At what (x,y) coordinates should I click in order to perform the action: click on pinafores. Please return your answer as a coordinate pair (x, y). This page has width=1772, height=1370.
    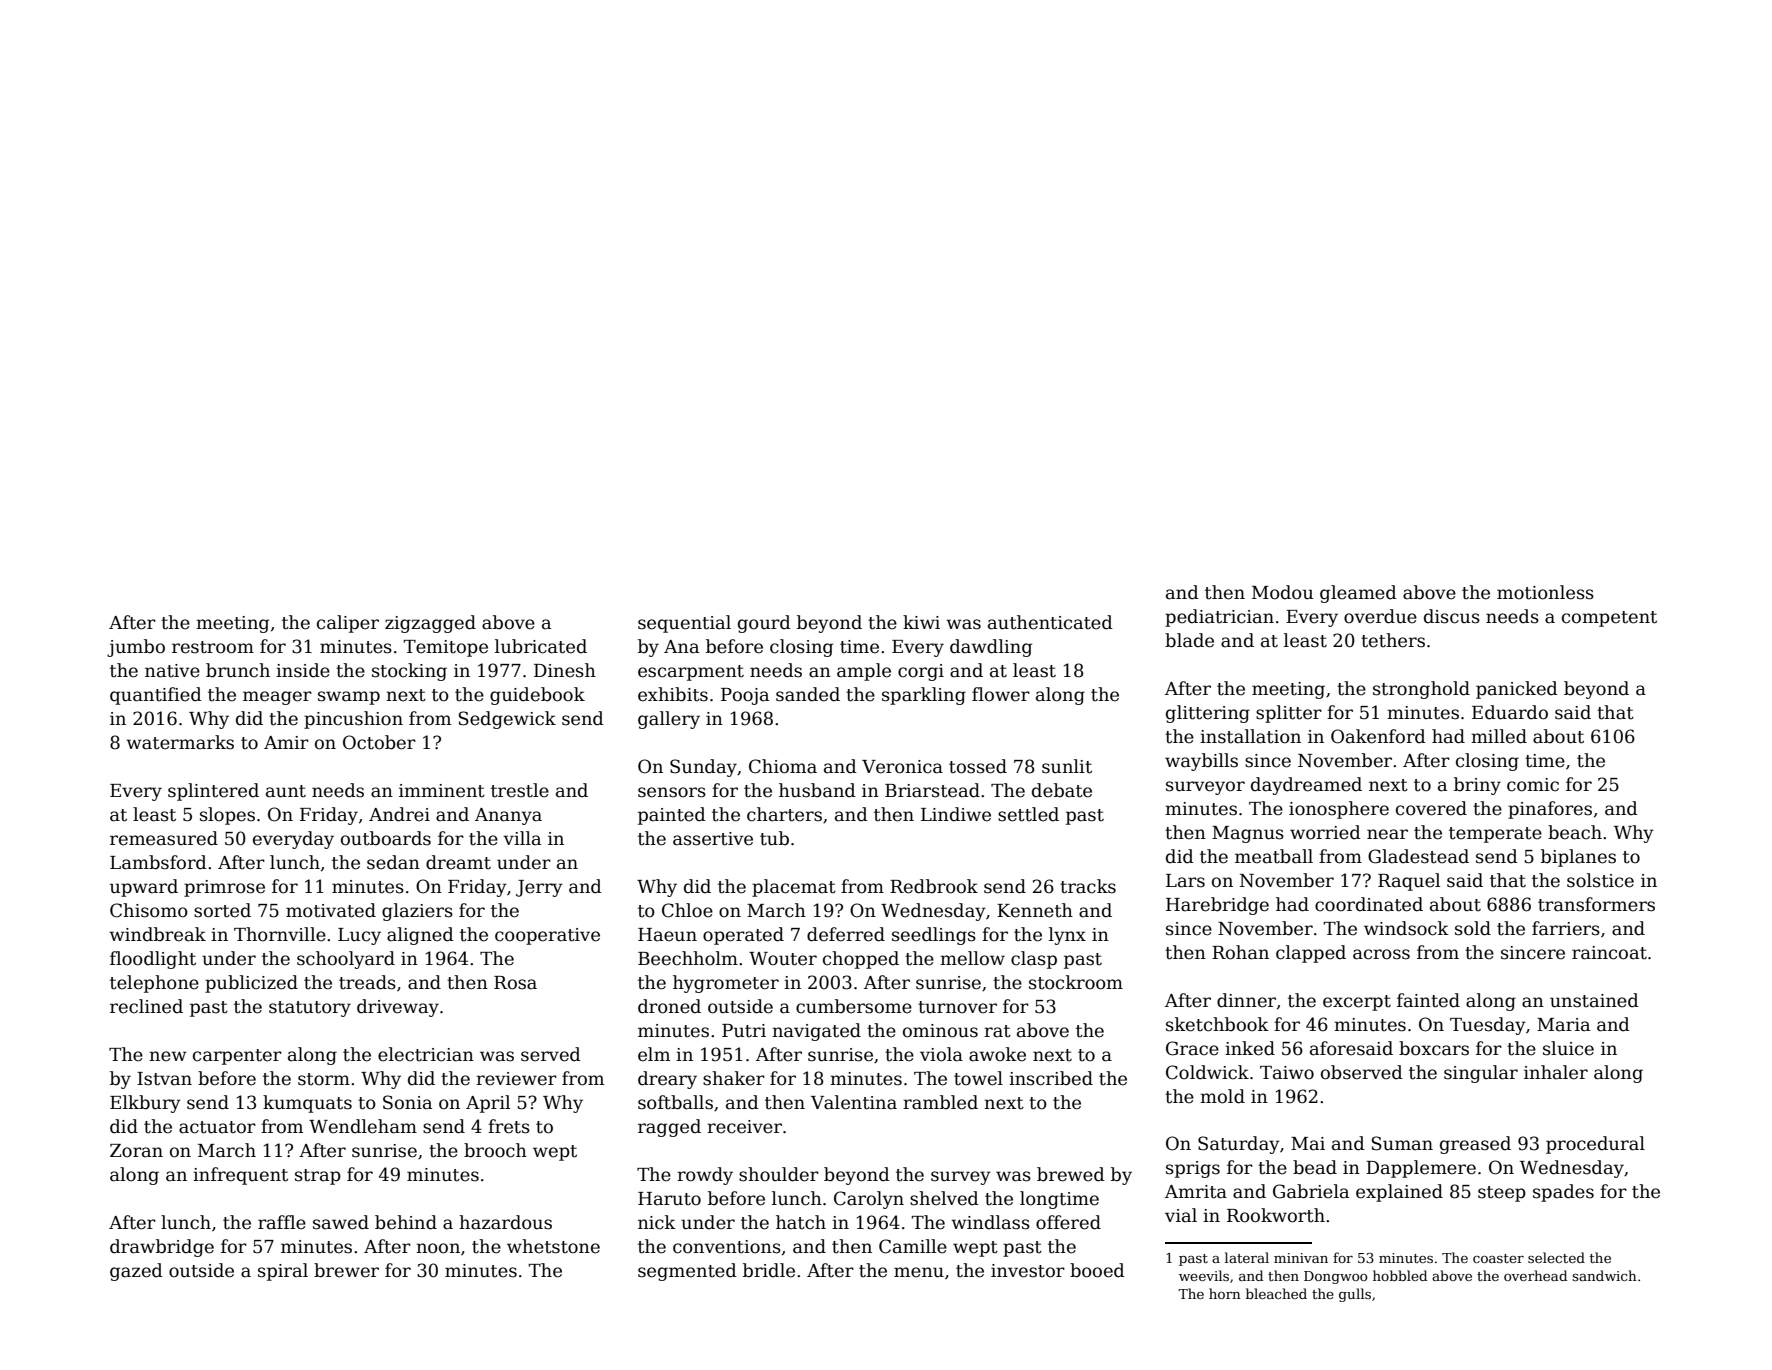
    Looking at the image, I should click on (1550, 810).
